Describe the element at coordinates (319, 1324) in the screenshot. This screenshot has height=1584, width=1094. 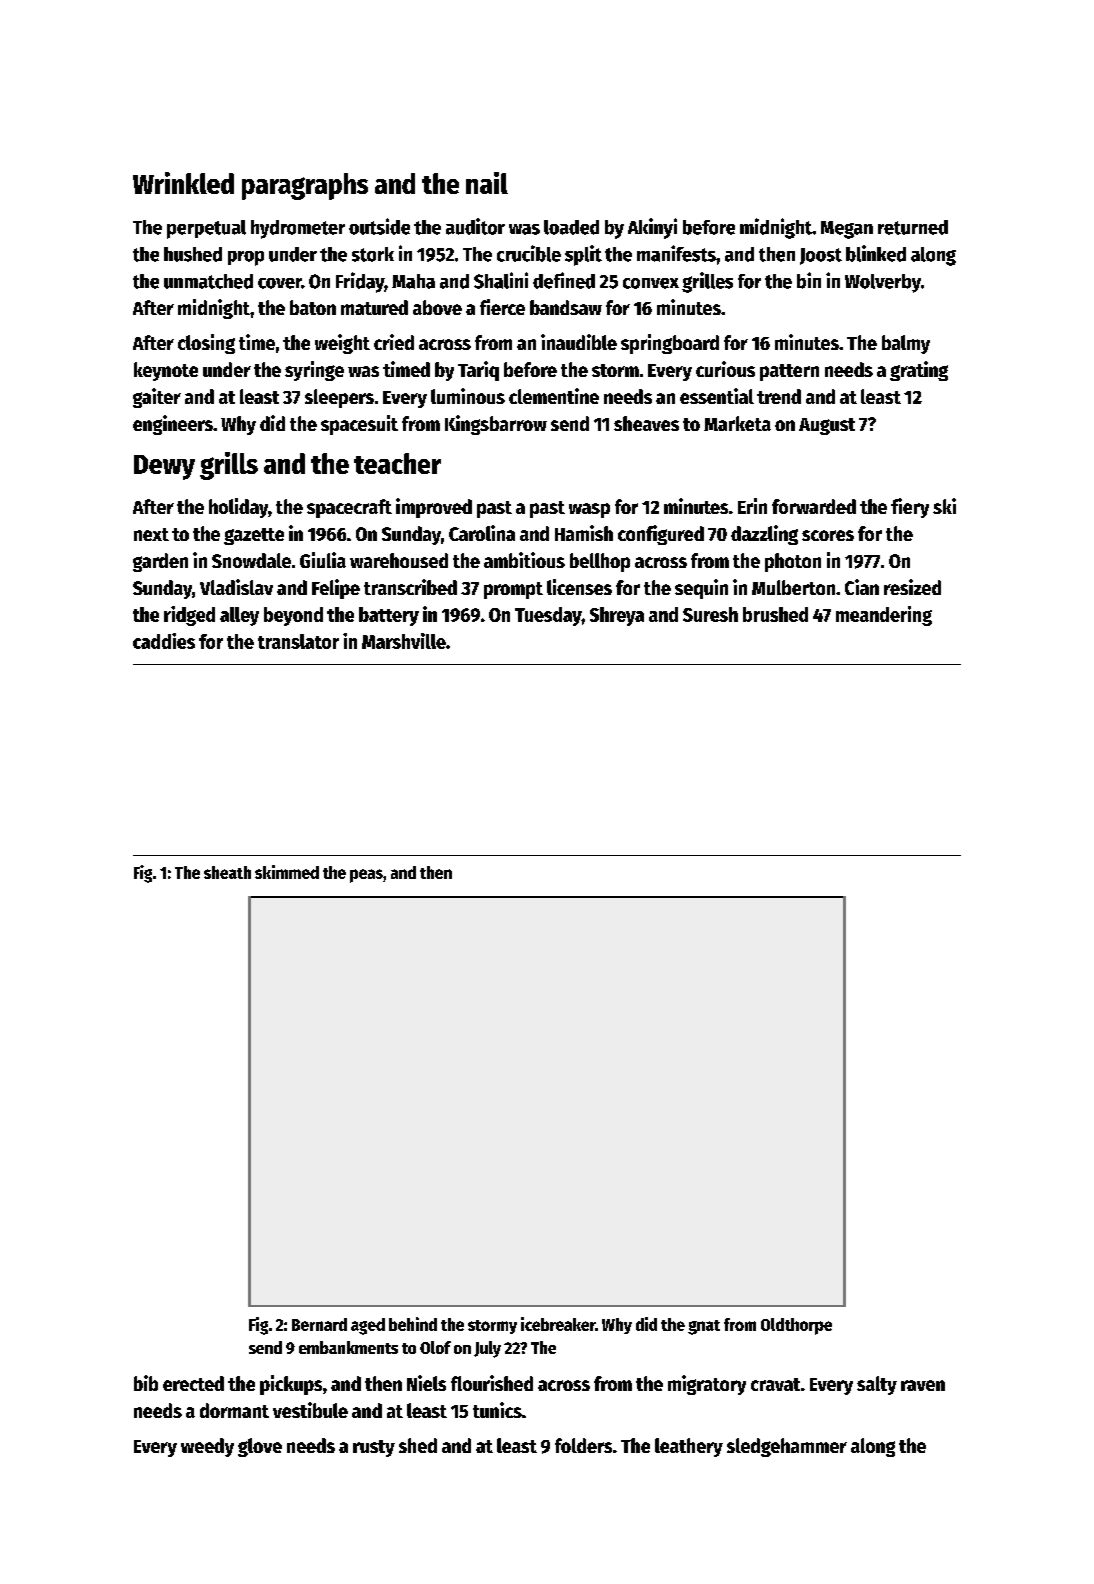
I see `Bernard` at that location.
